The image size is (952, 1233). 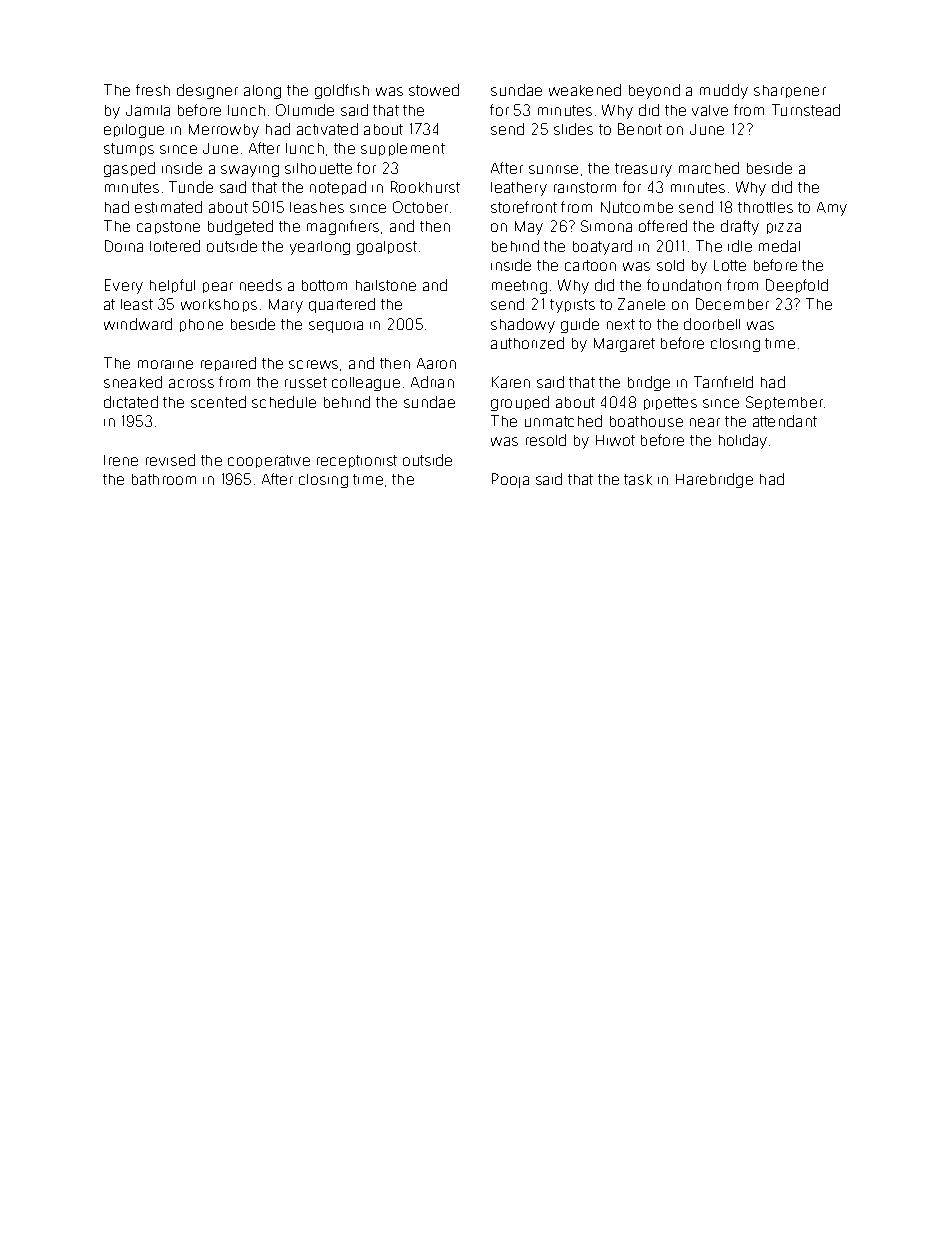 I want to click on weakened, so click(x=585, y=90).
